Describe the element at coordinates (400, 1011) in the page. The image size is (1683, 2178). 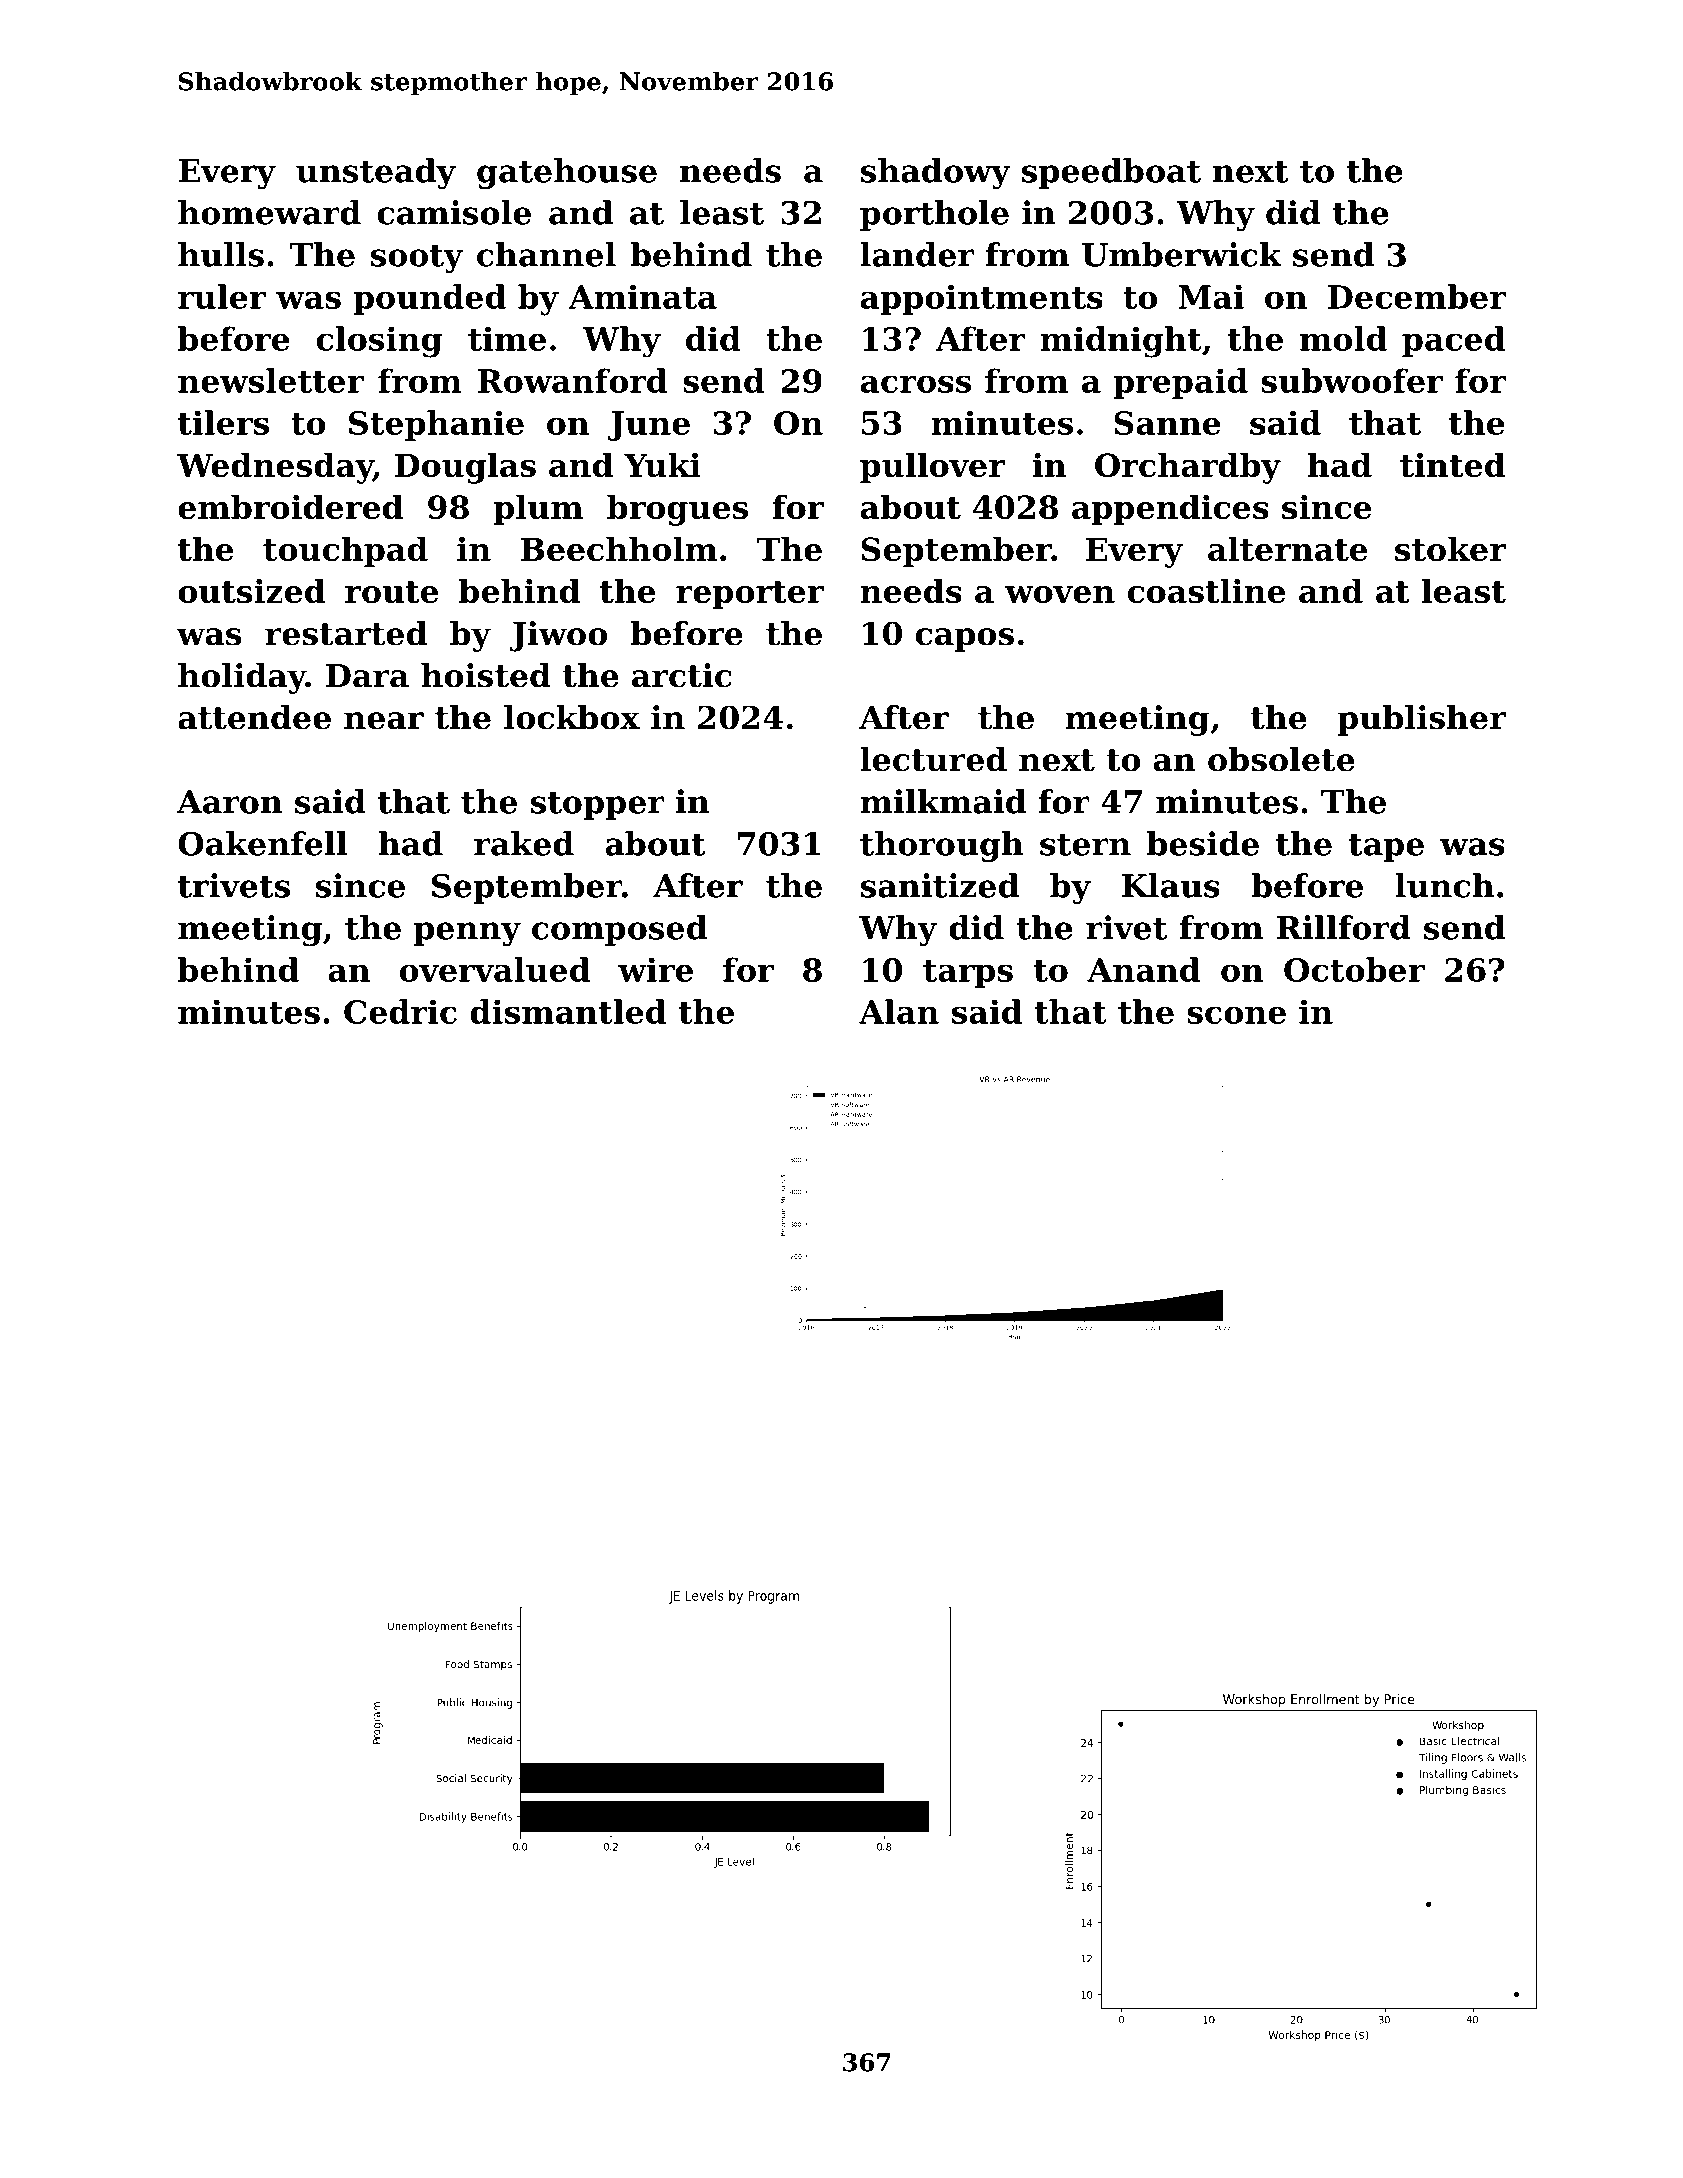
I see `Cedric` at that location.
